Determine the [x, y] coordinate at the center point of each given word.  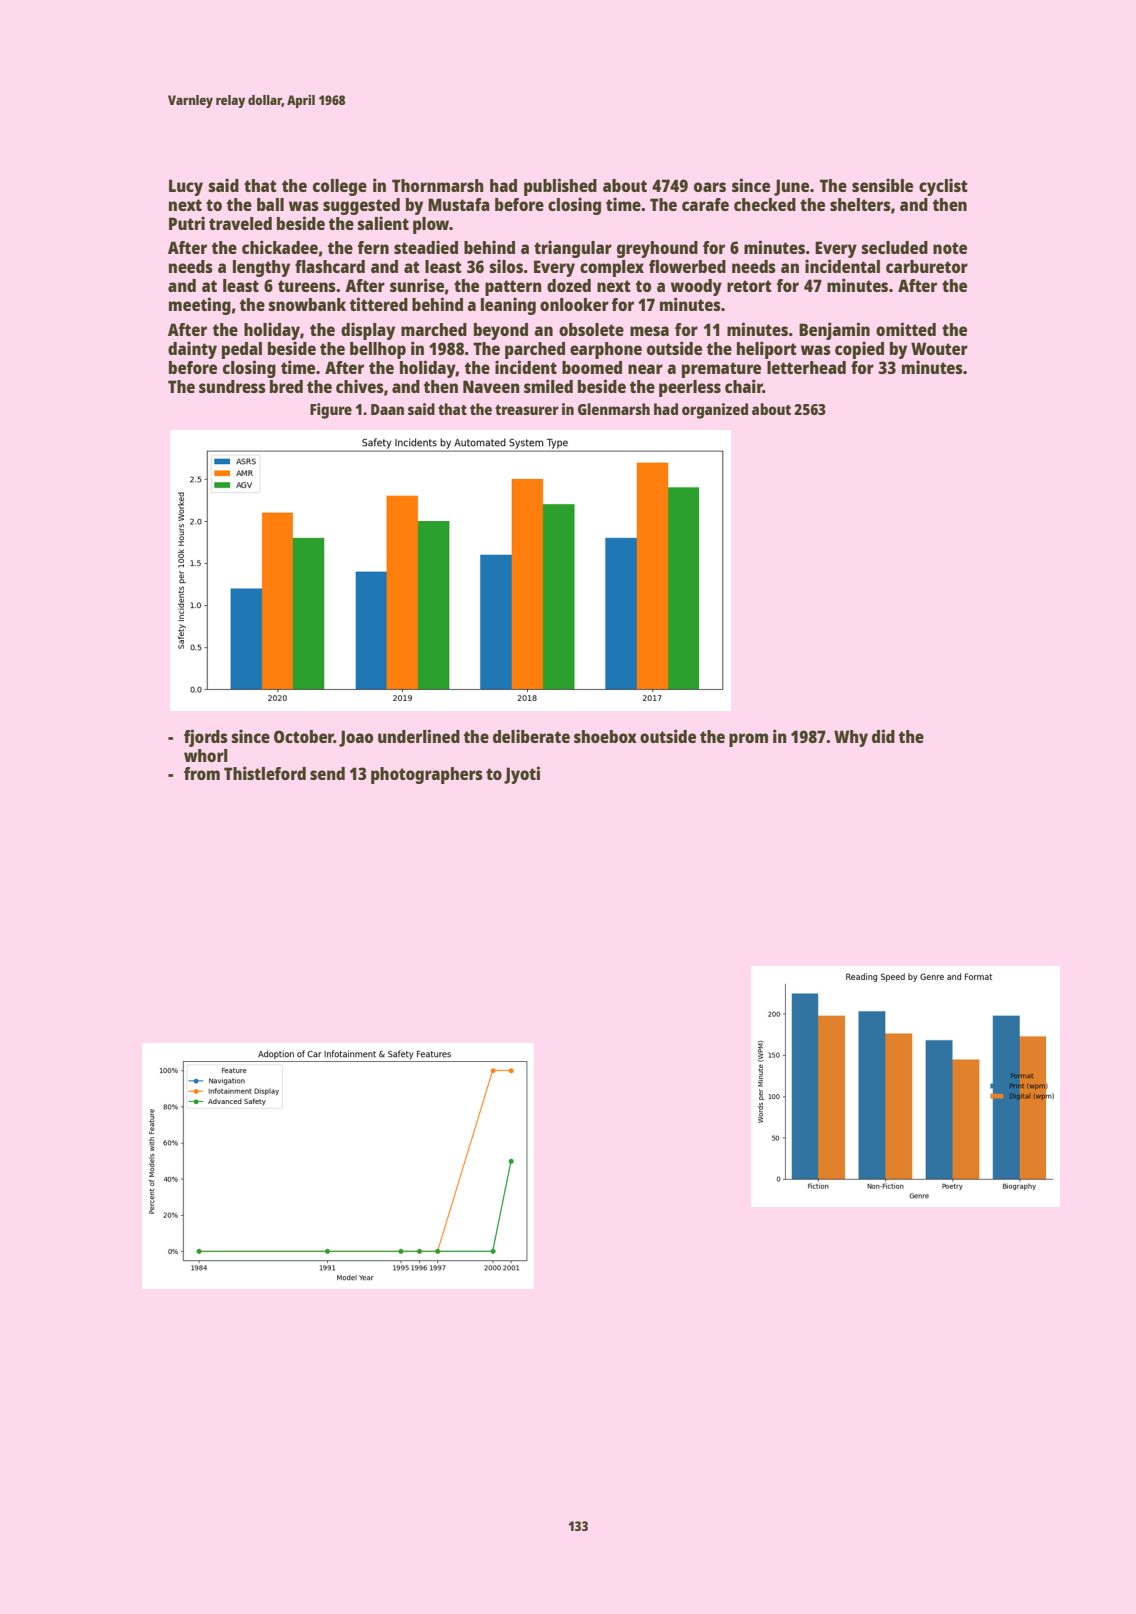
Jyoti [522, 775]
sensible [882, 185]
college [340, 187]
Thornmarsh [438, 185]
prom [748, 740]
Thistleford [265, 773]
